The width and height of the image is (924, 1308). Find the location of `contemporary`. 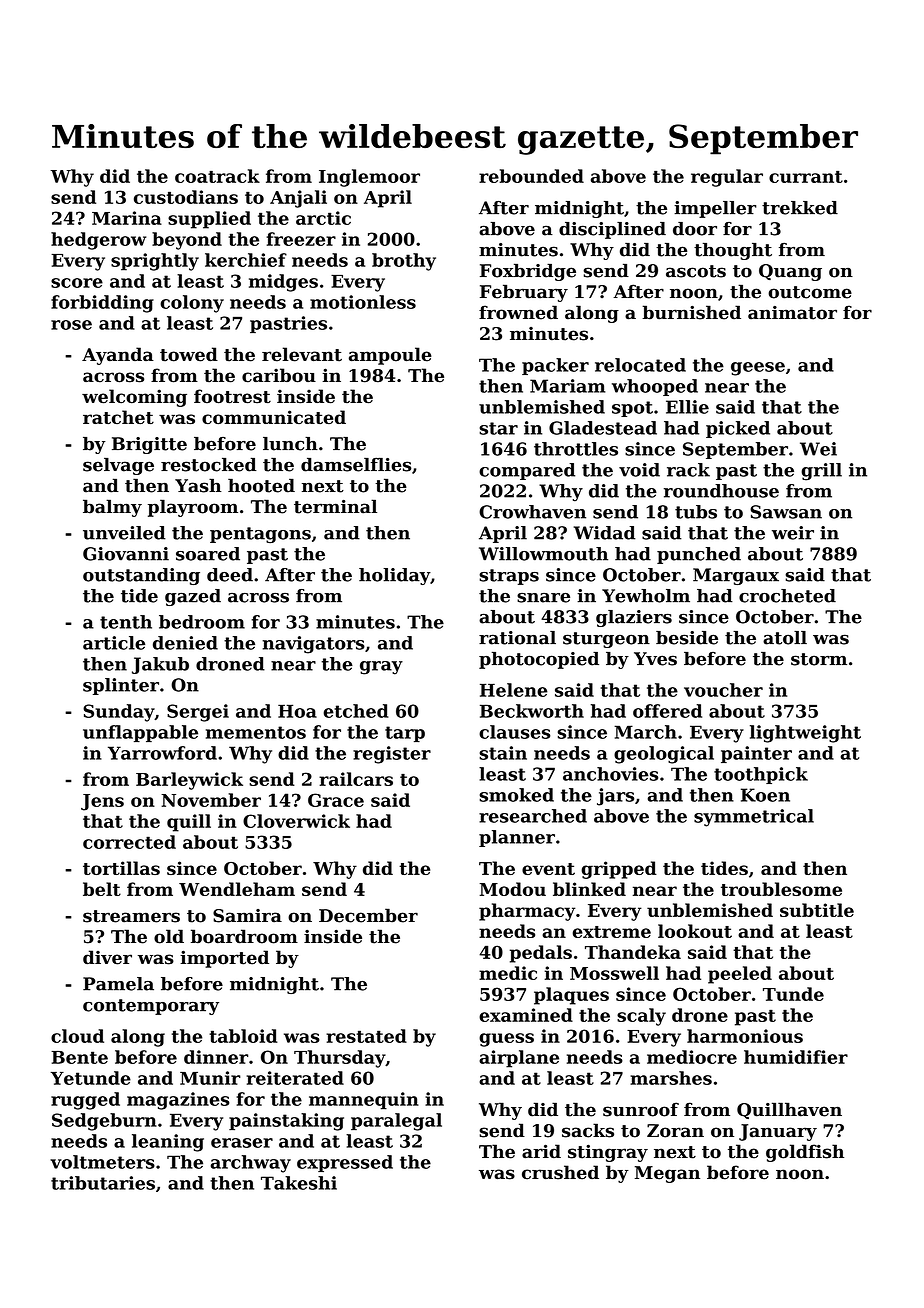

contemporary is located at coordinates (151, 1007).
